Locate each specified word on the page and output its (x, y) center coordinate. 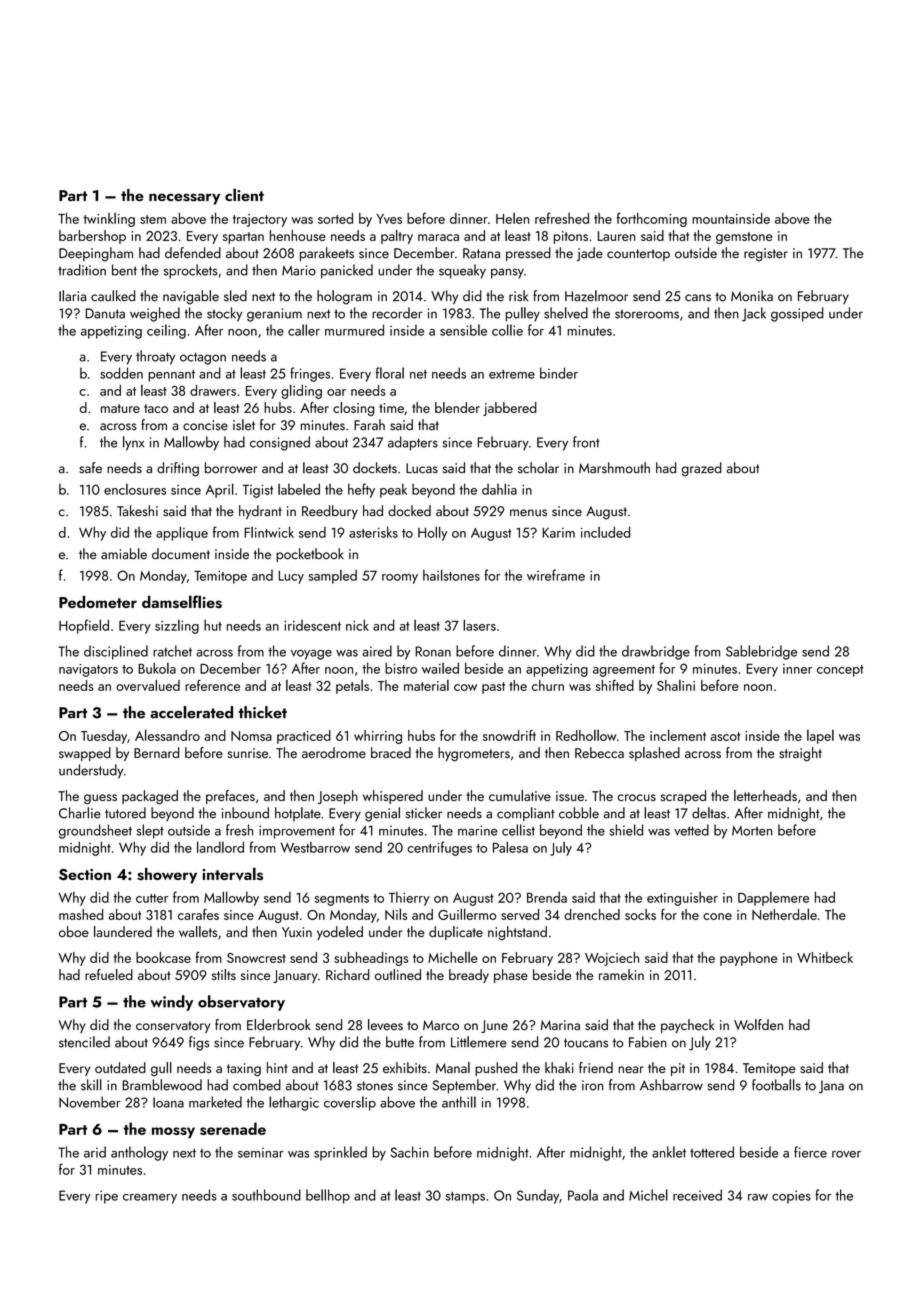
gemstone (744, 238)
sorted (335, 218)
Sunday (538, 1196)
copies (791, 1197)
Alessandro (167, 735)
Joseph (338, 797)
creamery (150, 1199)
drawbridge (656, 652)
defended (193, 253)
